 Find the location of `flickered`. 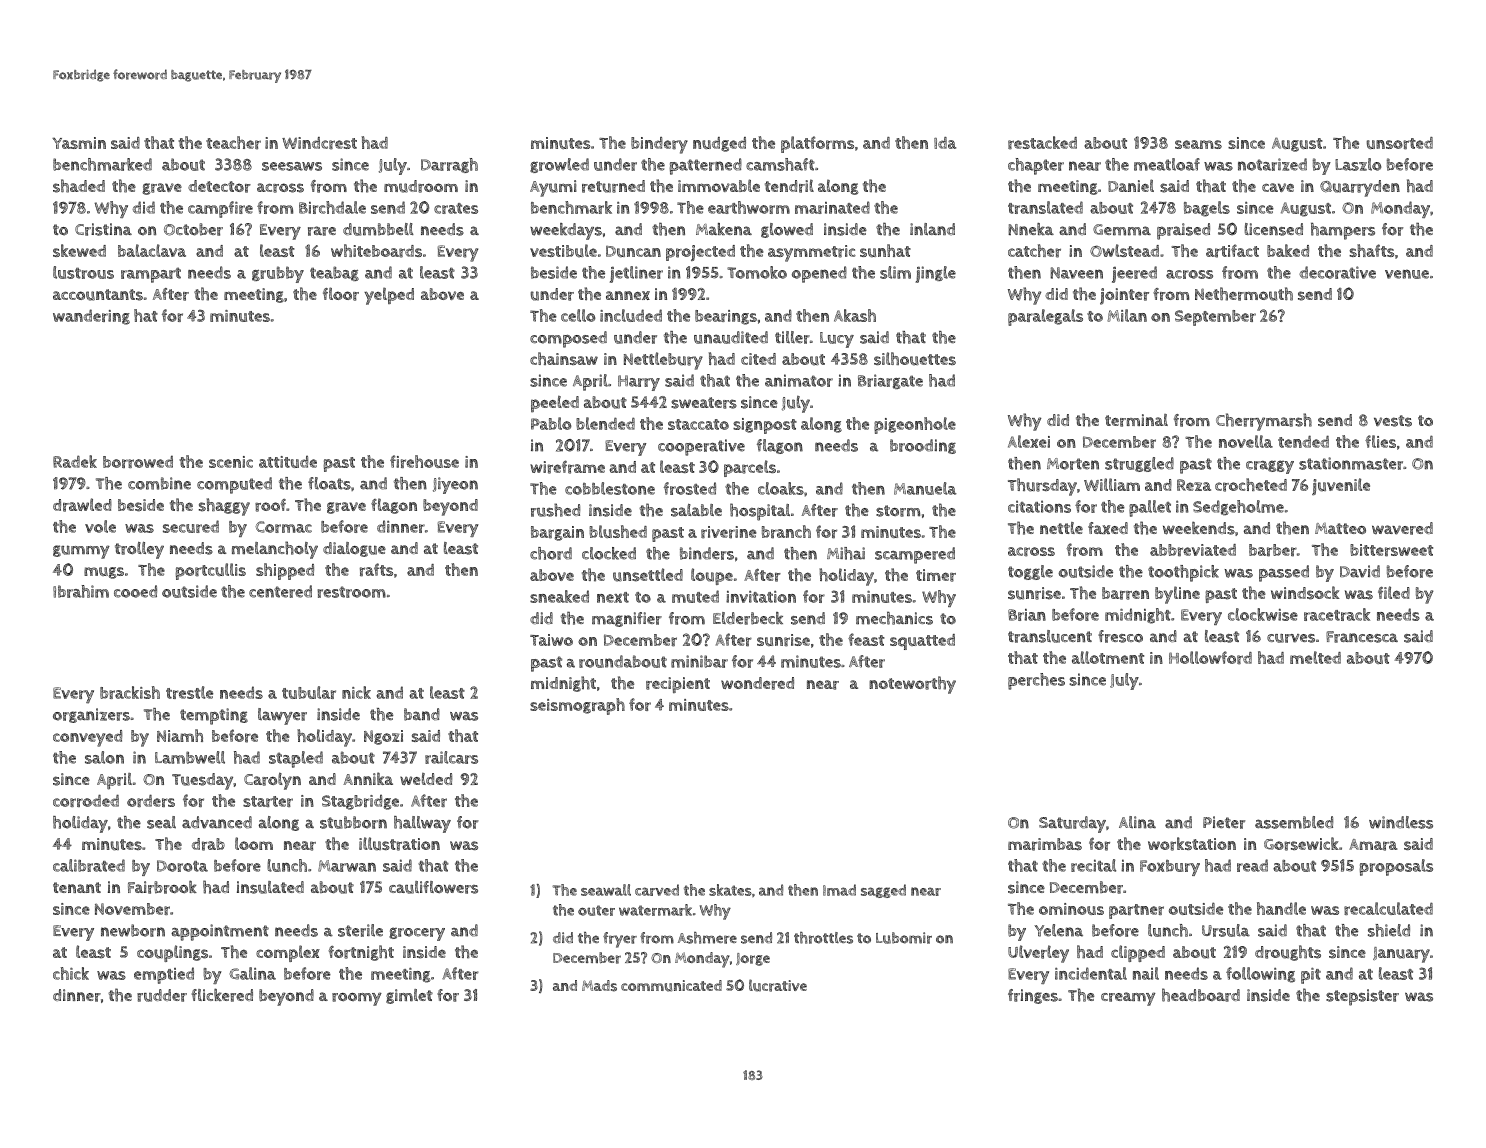

flickered is located at coordinates (222, 995).
